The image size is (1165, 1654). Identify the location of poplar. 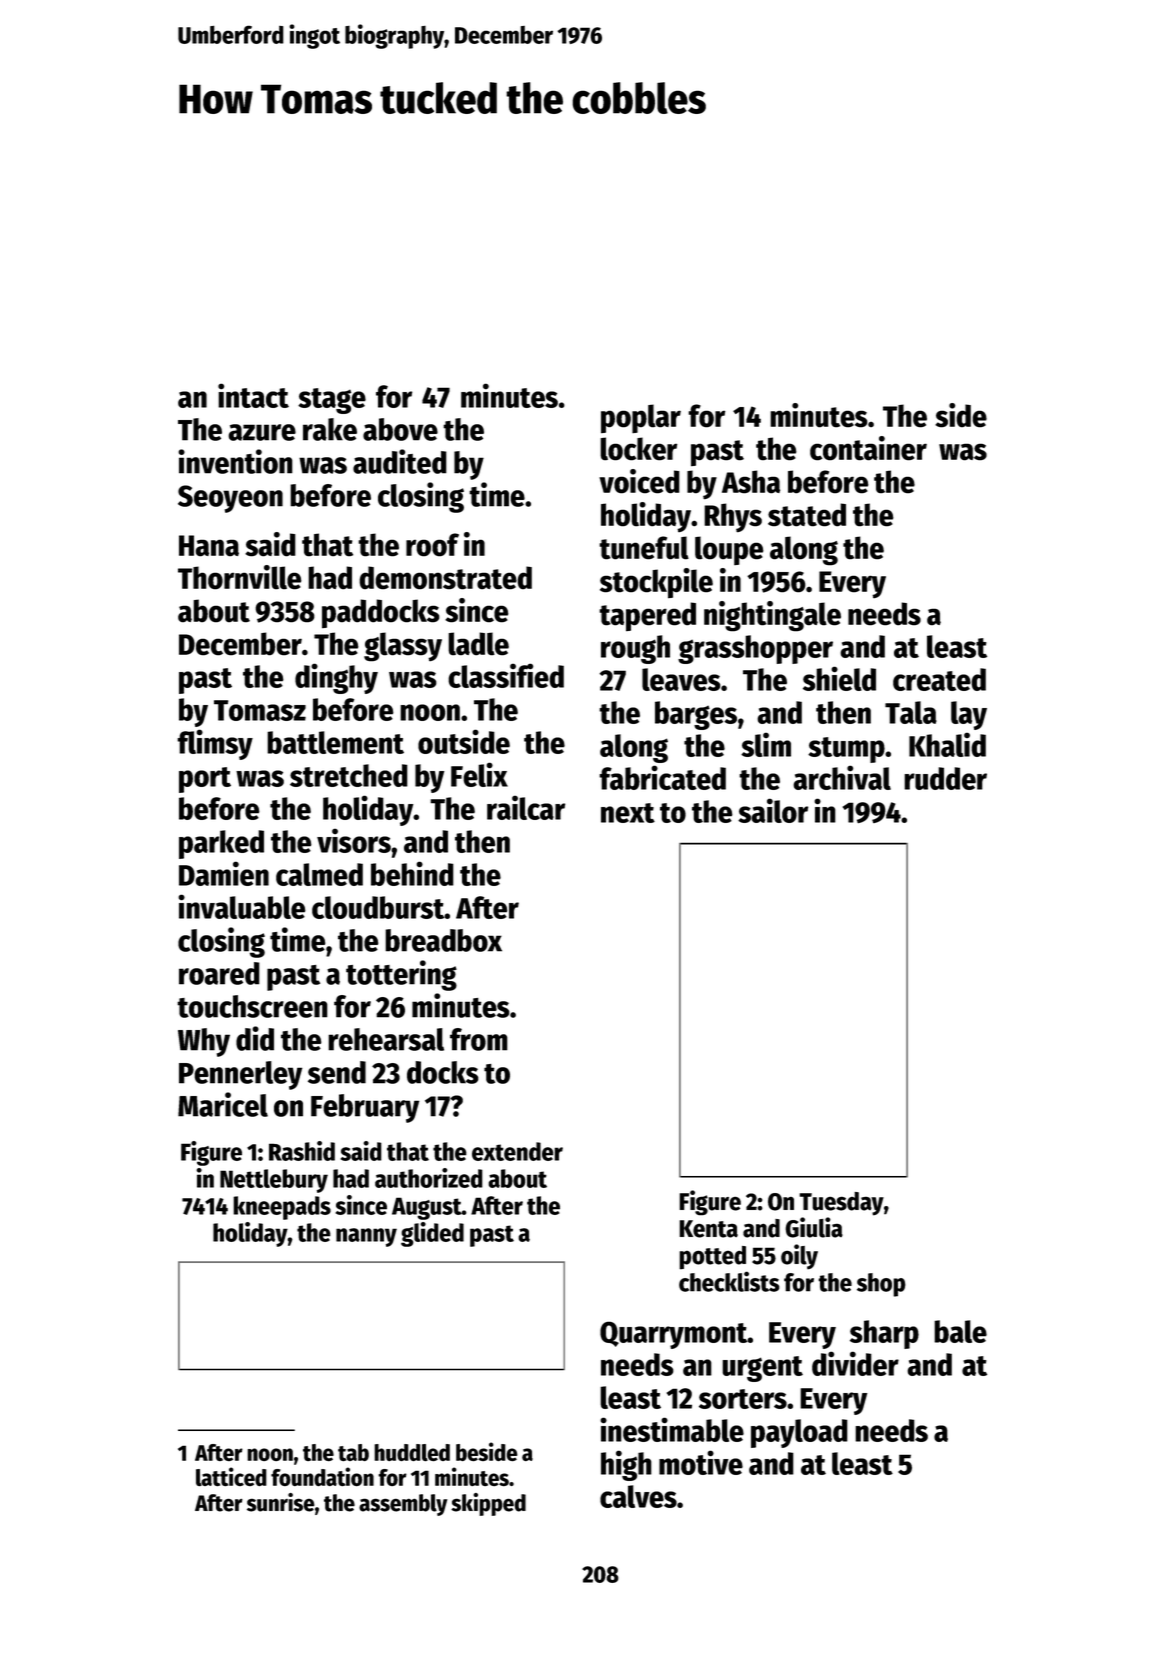
(641, 419).
